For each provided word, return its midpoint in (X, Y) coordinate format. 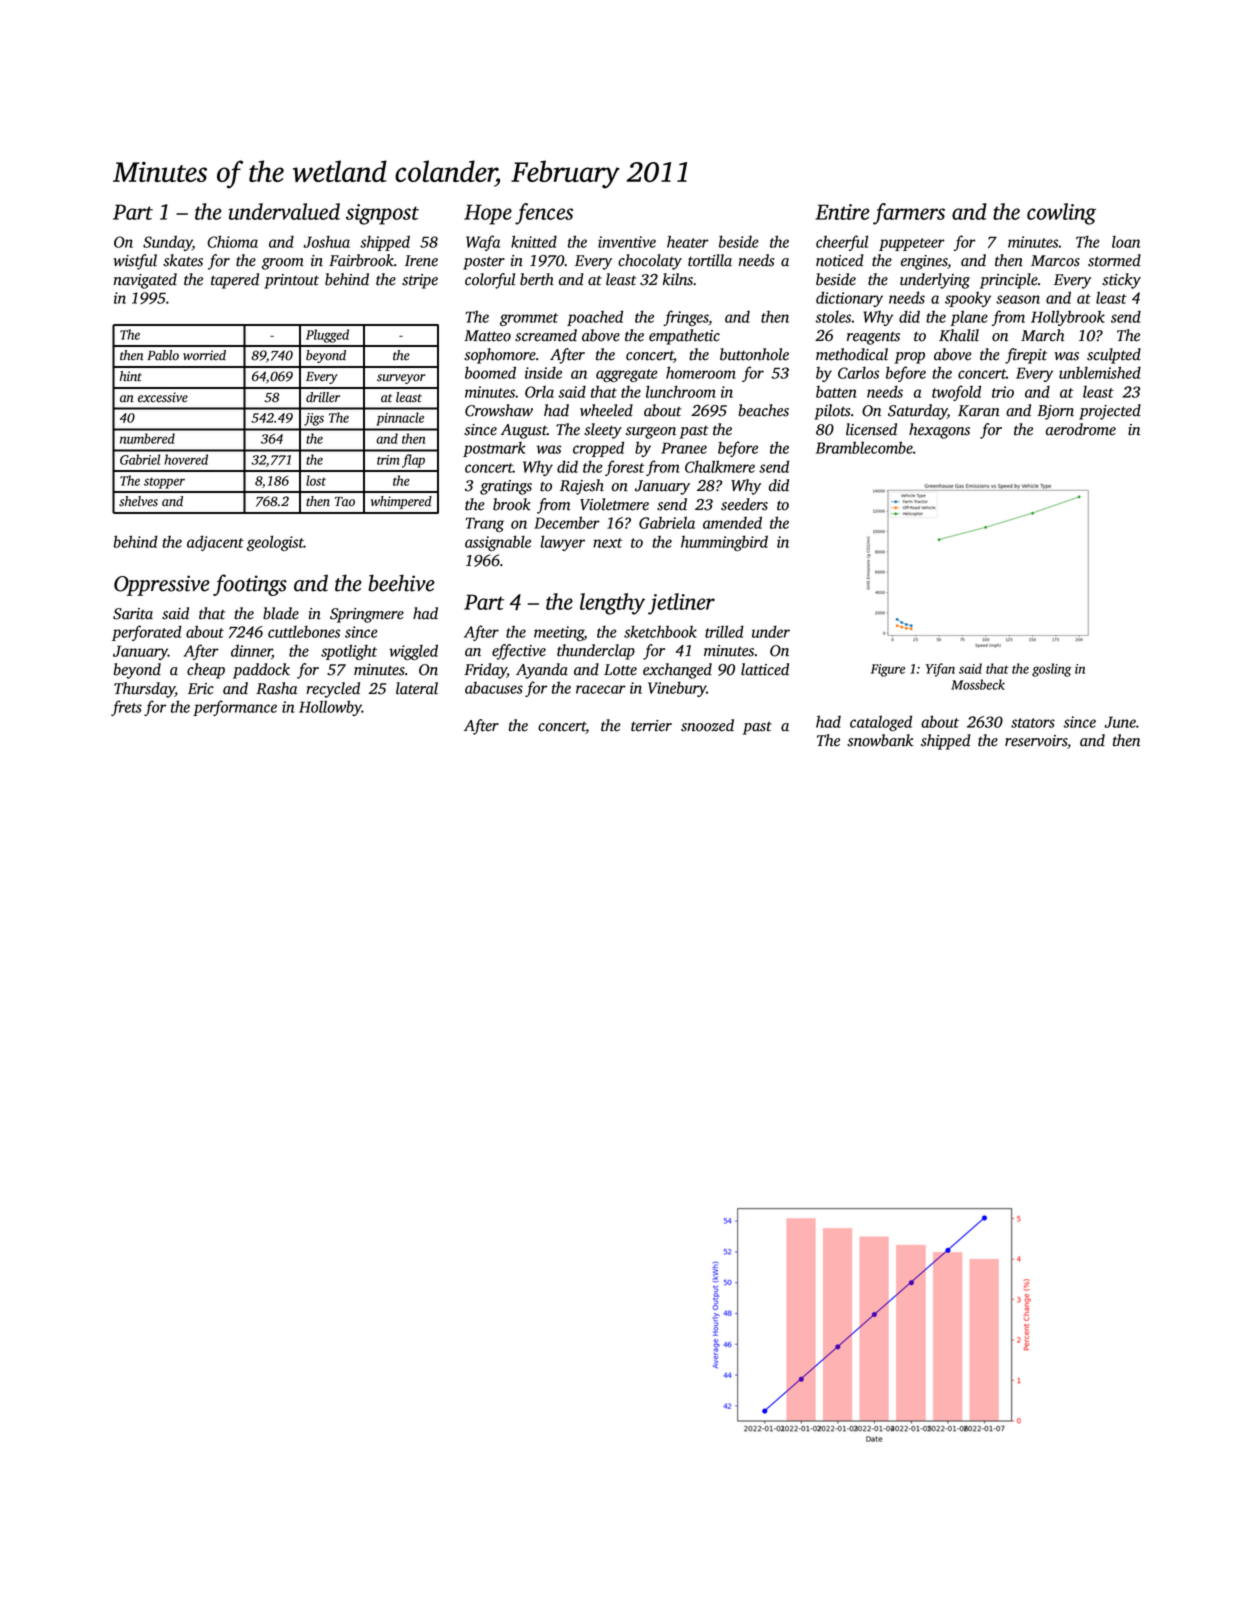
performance (235, 708)
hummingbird (724, 543)
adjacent (215, 543)
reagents (873, 338)
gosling (1051, 670)
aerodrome (1081, 429)
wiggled (413, 652)
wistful (135, 262)
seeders (744, 504)
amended (732, 522)
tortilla (710, 260)
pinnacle (400, 419)
